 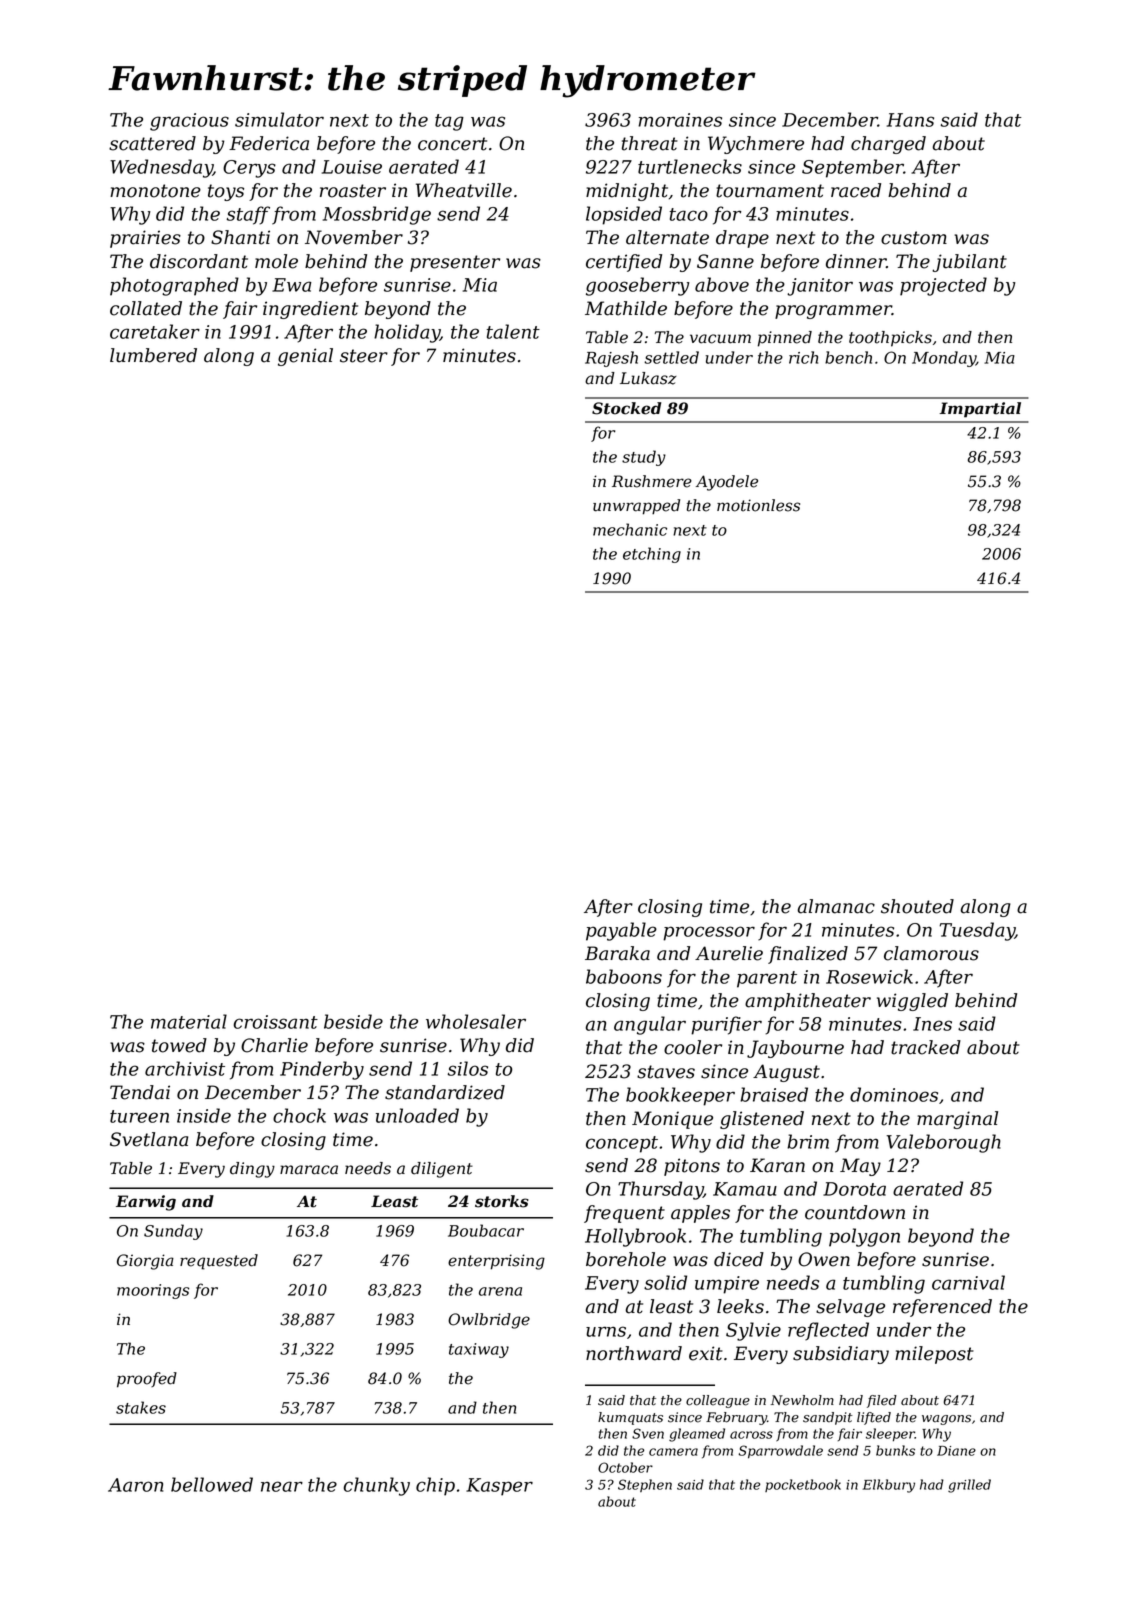 What do you see at coordinates (309, 1170) in the document?
I see `maraca` at bounding box center [309, 1170].
